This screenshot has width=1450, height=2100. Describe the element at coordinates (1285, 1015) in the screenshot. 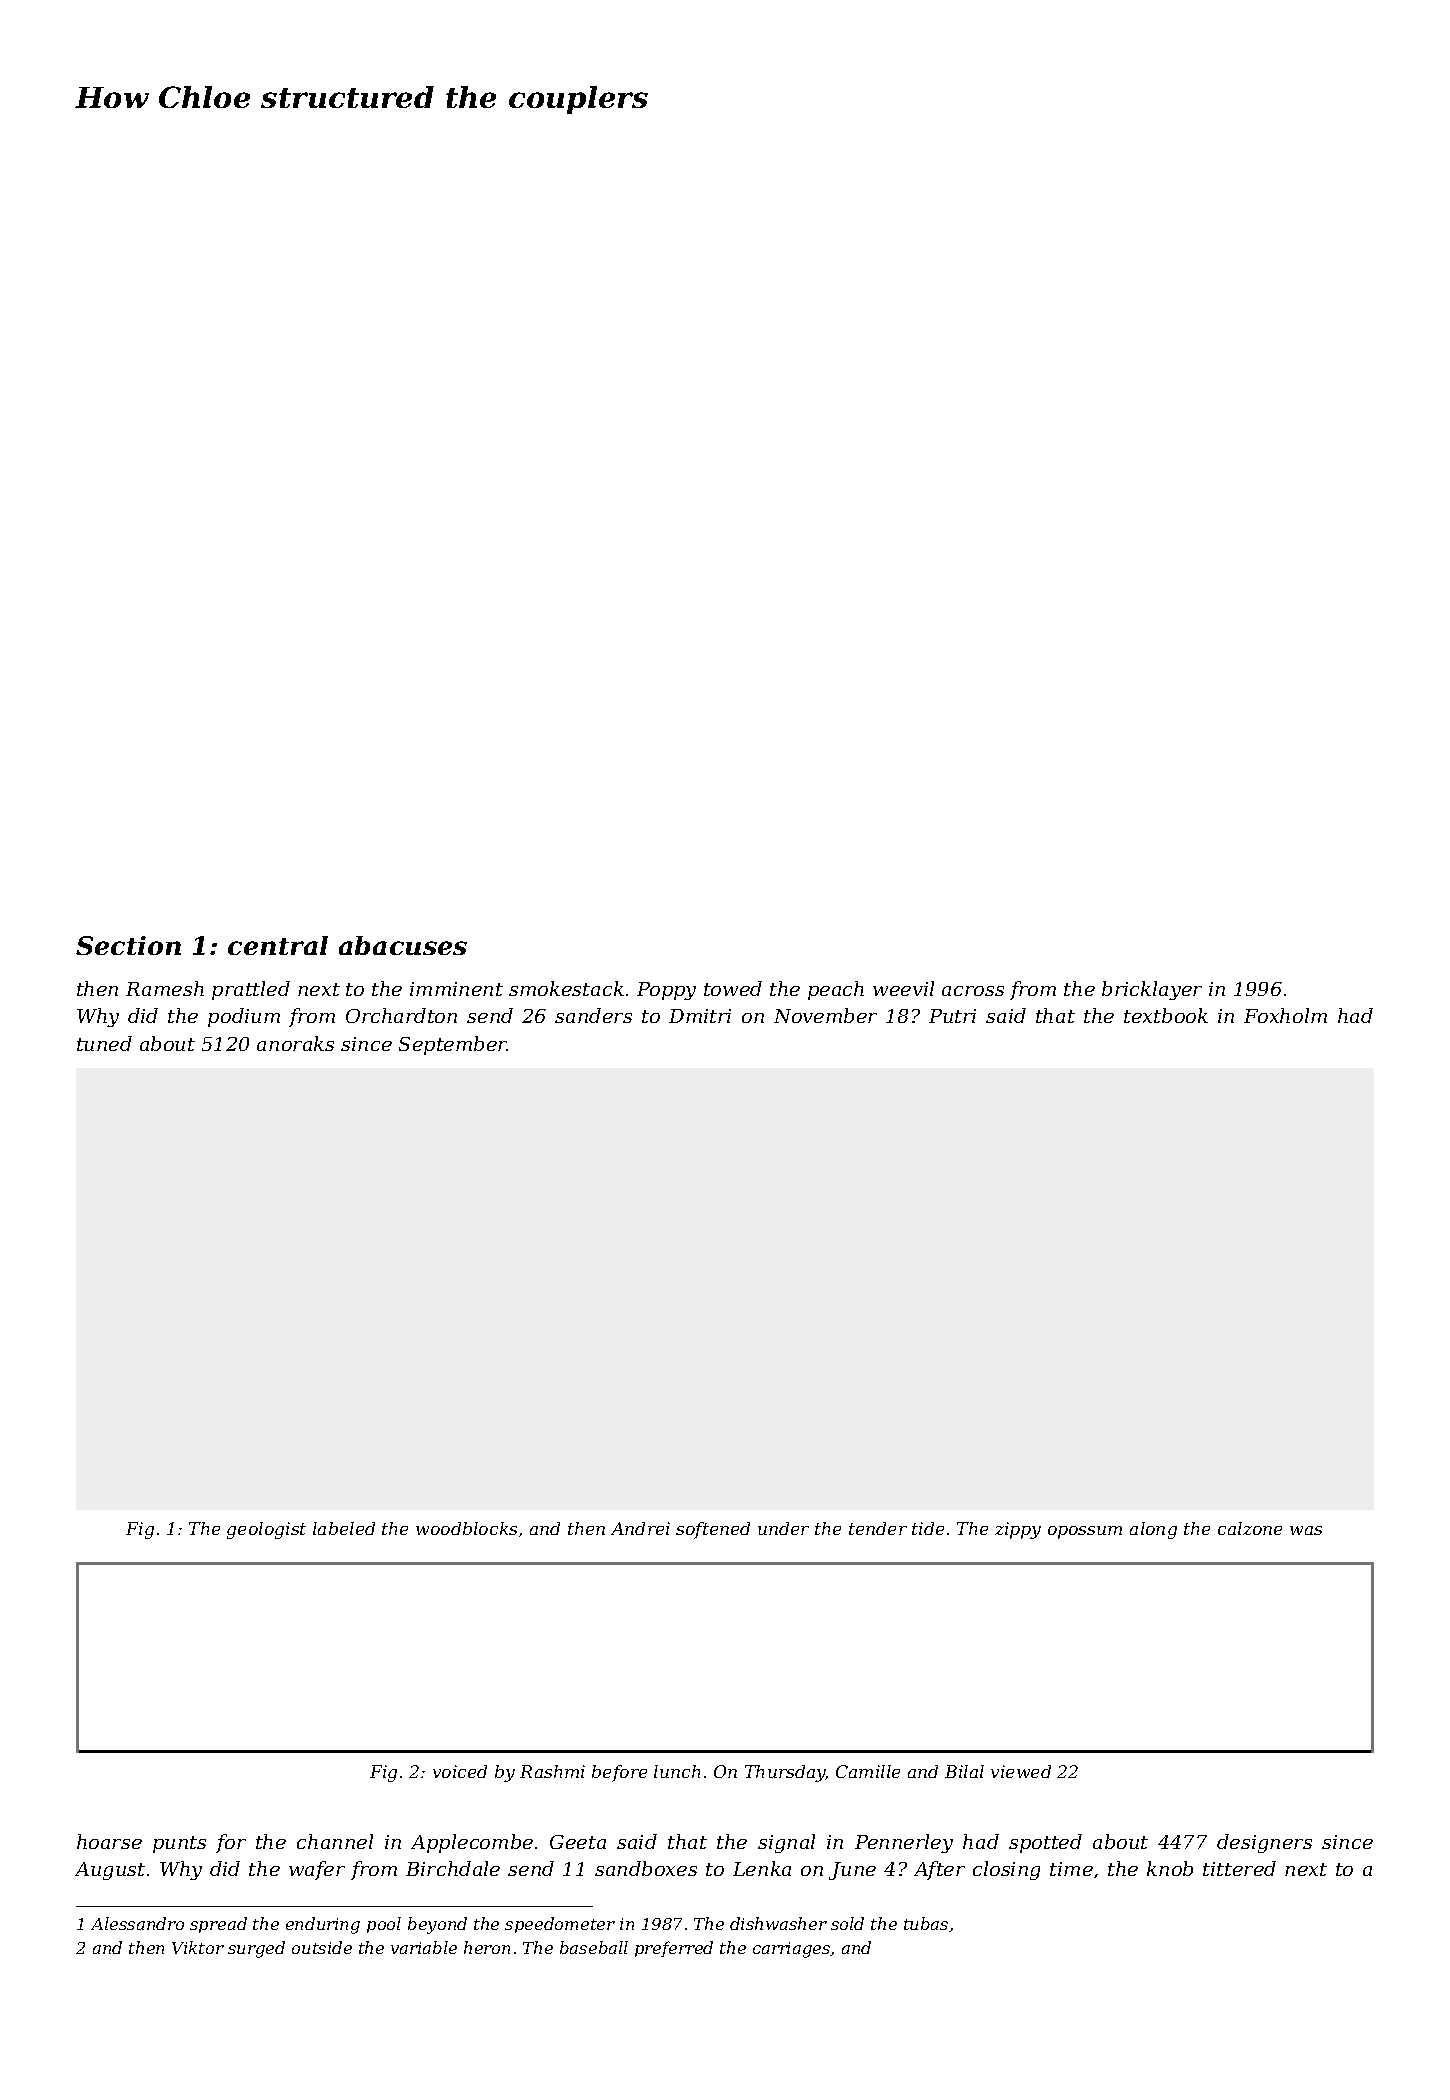

I see `Foxholm` at that location.
